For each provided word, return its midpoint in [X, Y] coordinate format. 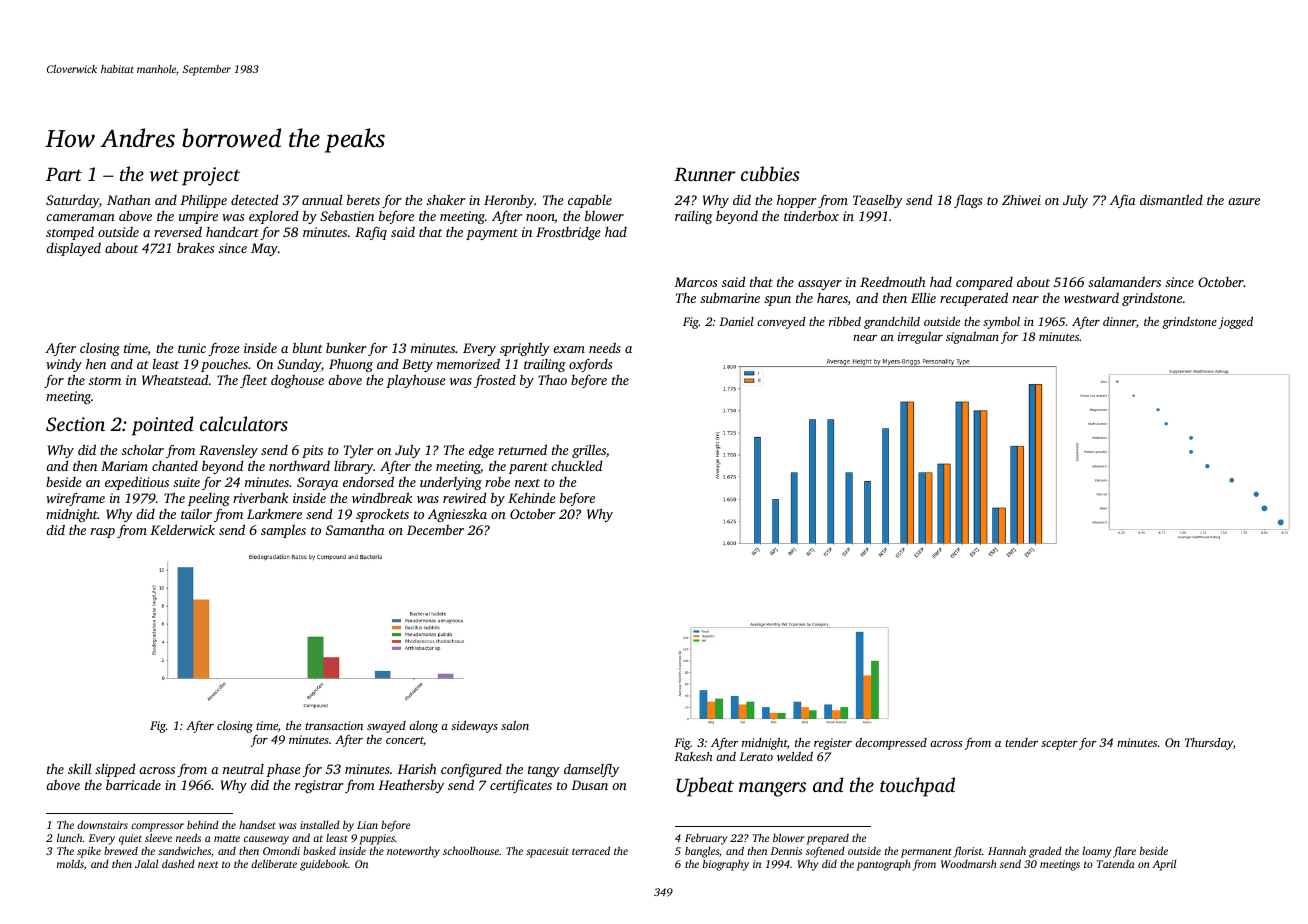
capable [590, 201]
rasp [103, 533]
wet [164, 175]
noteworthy [413, 852]
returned [522, 449]
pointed [162, 426]
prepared [827, 839]
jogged [1236, 323]
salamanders [1124, 282]
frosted [495, 381]
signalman [972, 338]
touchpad [917, 787]
